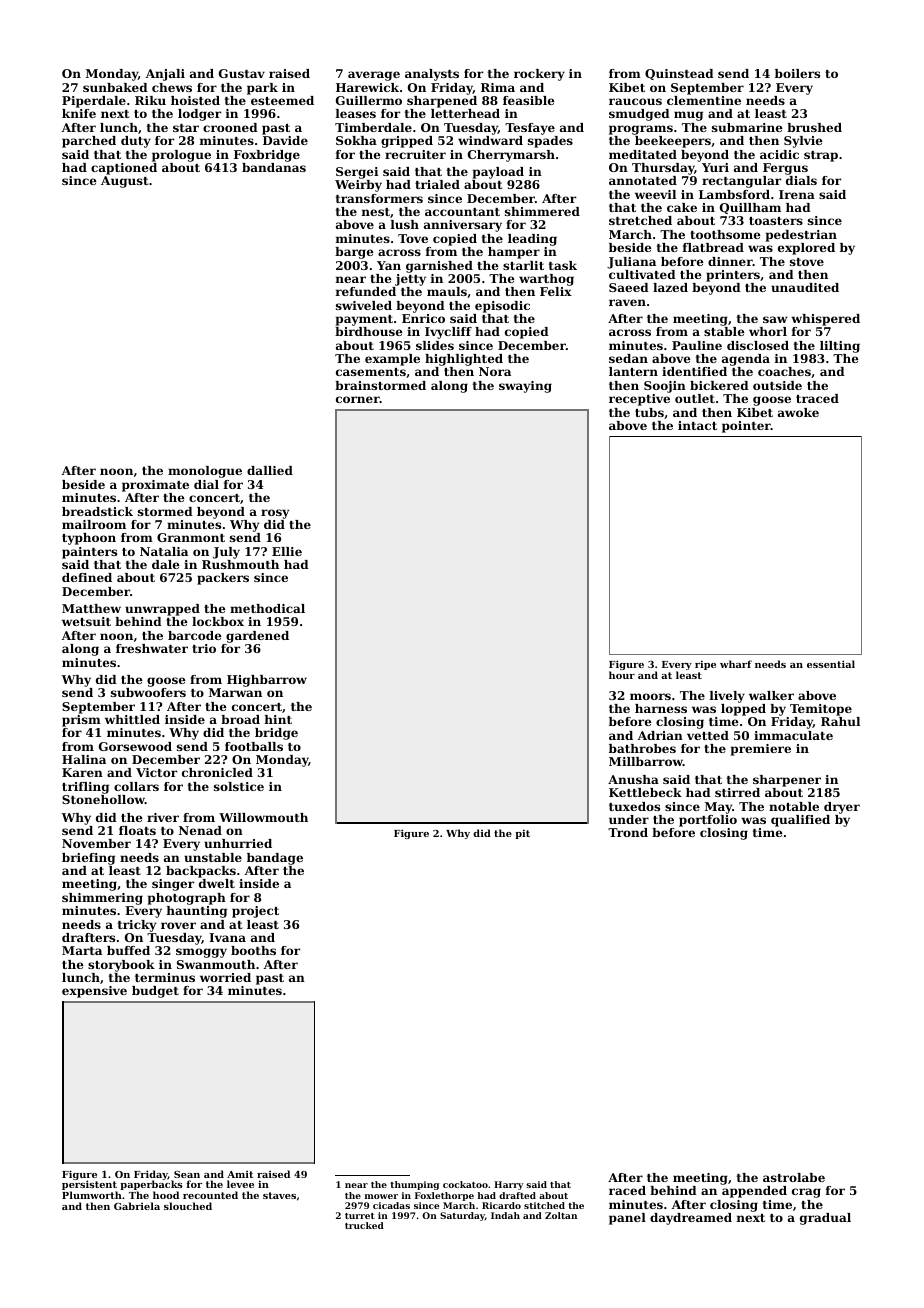 This screenshot has height=1308, width=924. What do you see at coordinates (124, 182) in the screenshot?
I see `August` at bounding box center [124, 182].
